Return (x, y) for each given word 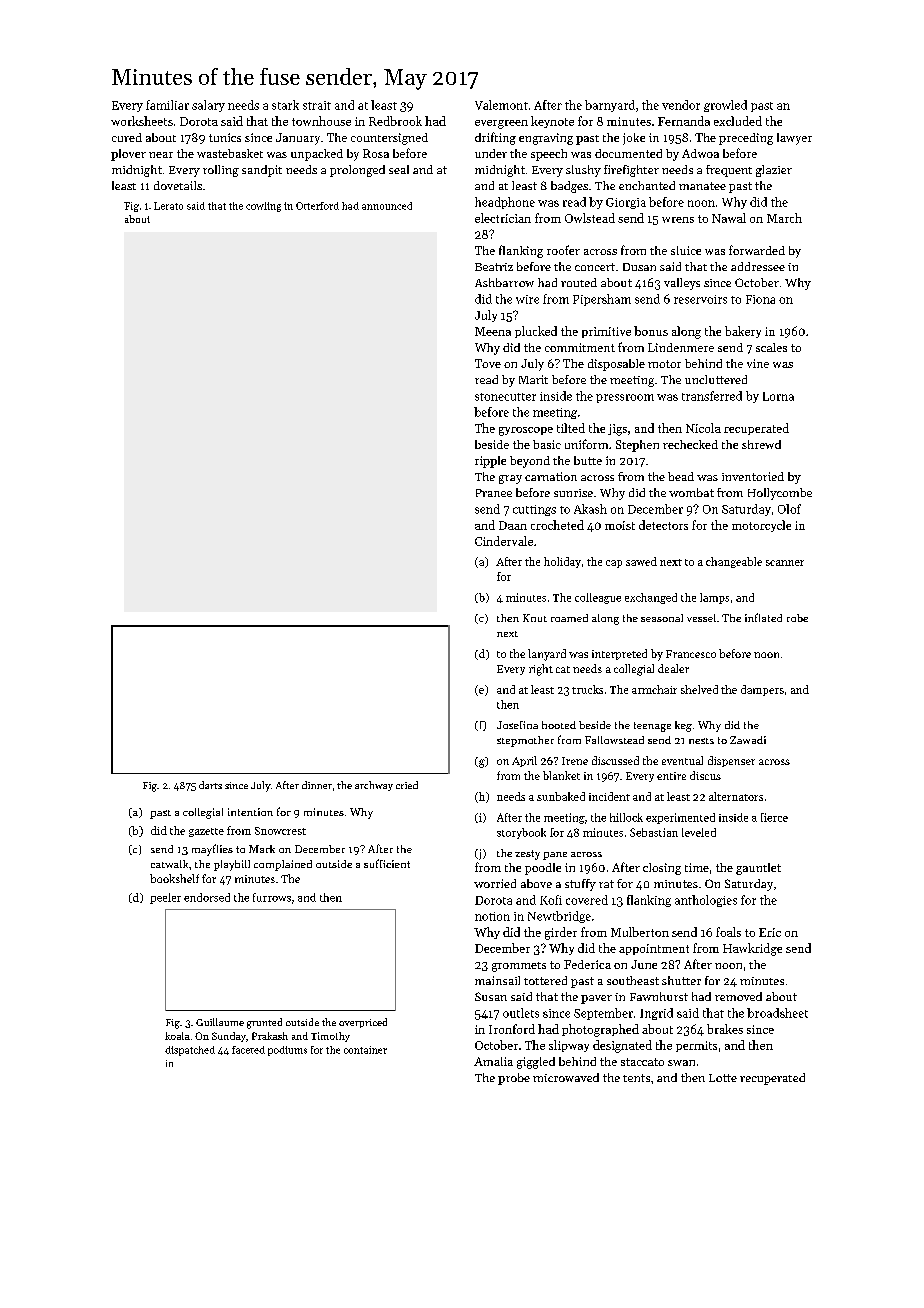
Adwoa (700, 153)
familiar (167, 105)
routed (579, 282)
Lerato (168, 206)
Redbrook (395, 121)
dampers (762, 690)
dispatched (190, 1051)
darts (210, 785)
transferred (712, 396)
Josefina (517, 725)
